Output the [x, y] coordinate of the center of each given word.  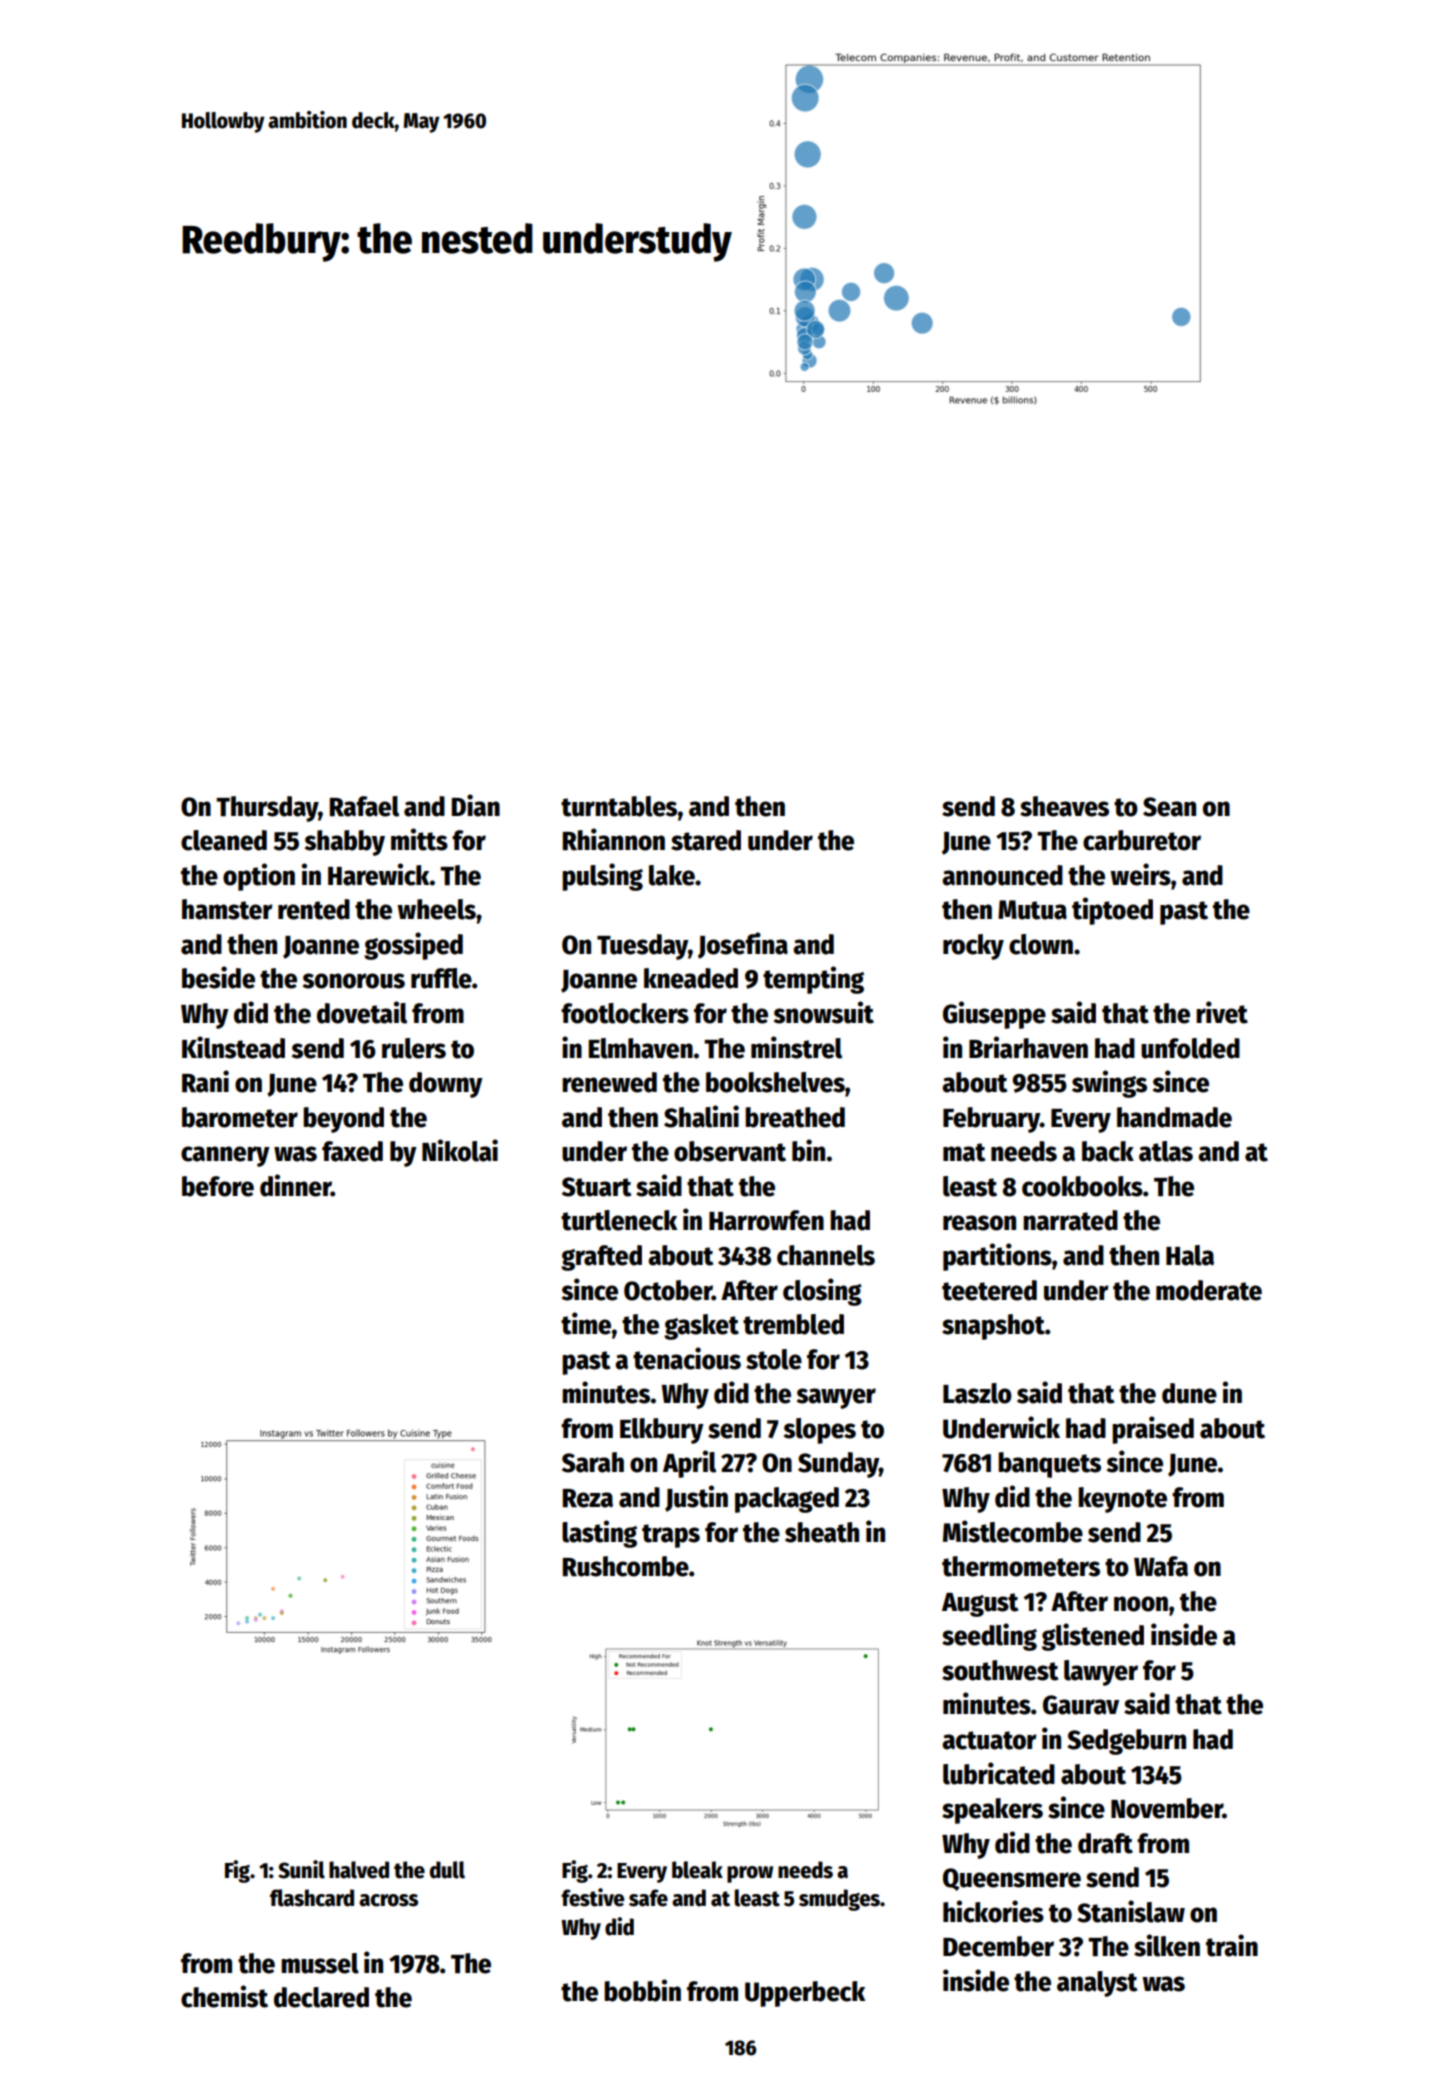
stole [774, 1359]
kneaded [691, 978]
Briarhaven [1028, 1047]
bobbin [642, 1990]
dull [447, 1870]
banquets [1049, 1465]
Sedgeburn [1126, 1742]
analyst [1097, 1984]
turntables [619, 806]
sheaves [1064, 806]
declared [321, 1997]
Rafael [364, 806]
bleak [697, 1870]
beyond [343, 1120]
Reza [588, 1498]
